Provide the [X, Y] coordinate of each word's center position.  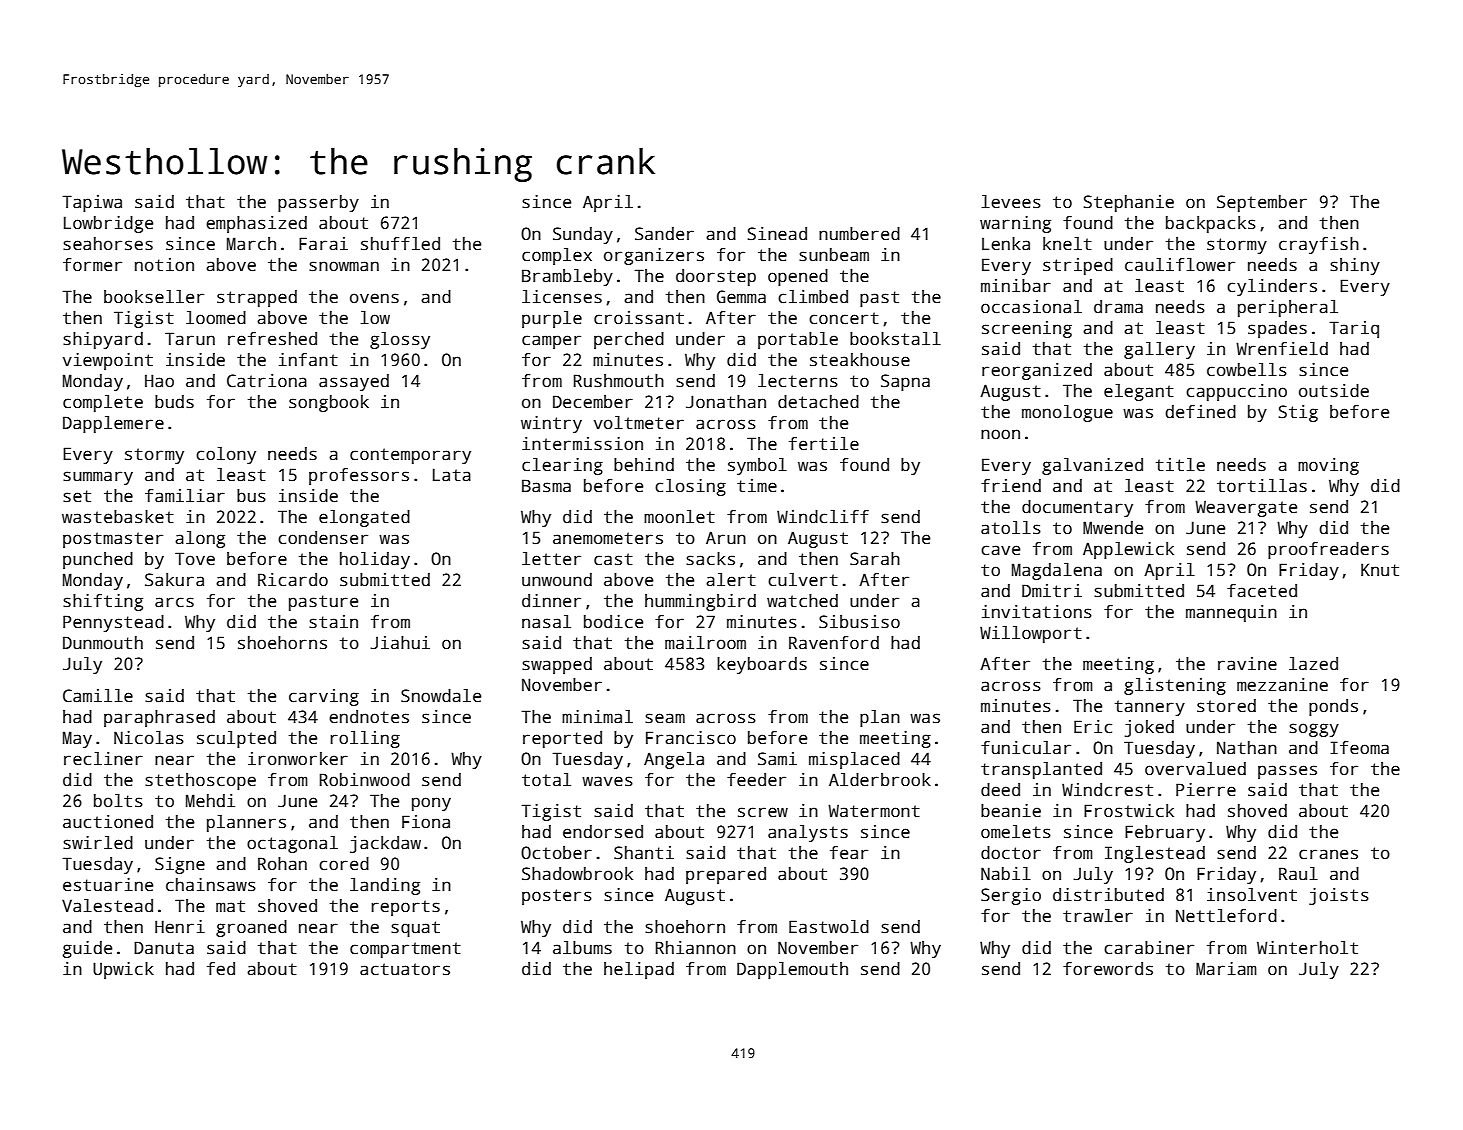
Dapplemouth [792, 970]
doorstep [716, 277]
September [1262, 203]
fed [221, 969]
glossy [400, 340]
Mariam [1226, 969]
